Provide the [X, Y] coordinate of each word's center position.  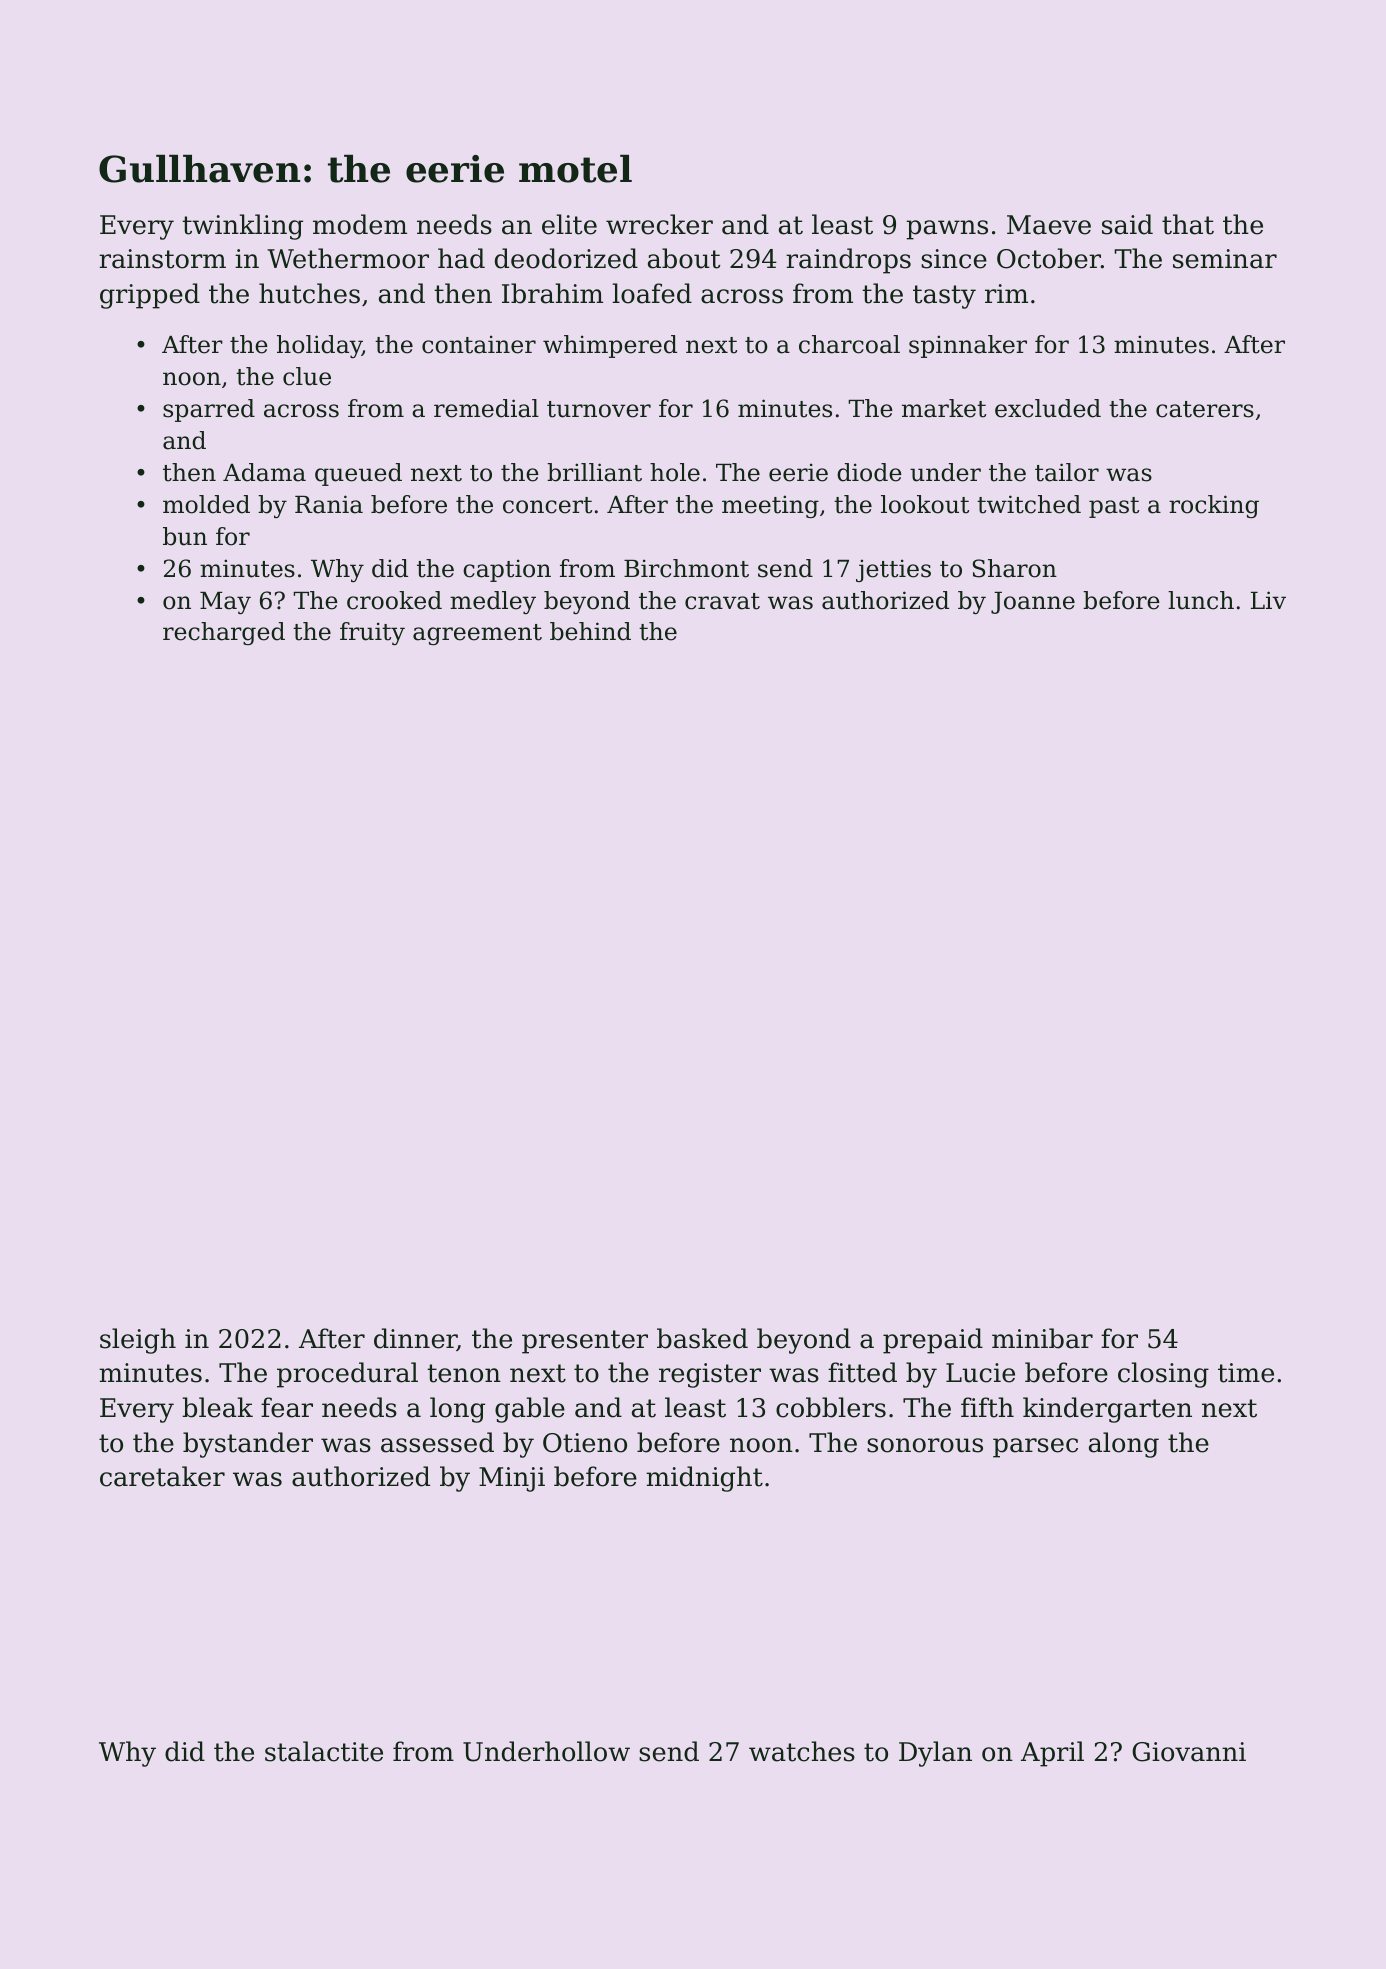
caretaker [162, 1476]
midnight [704, 1479]
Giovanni [1189, 1752]
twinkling [242, 227]
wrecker [659, 224]
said [1127, 224]
